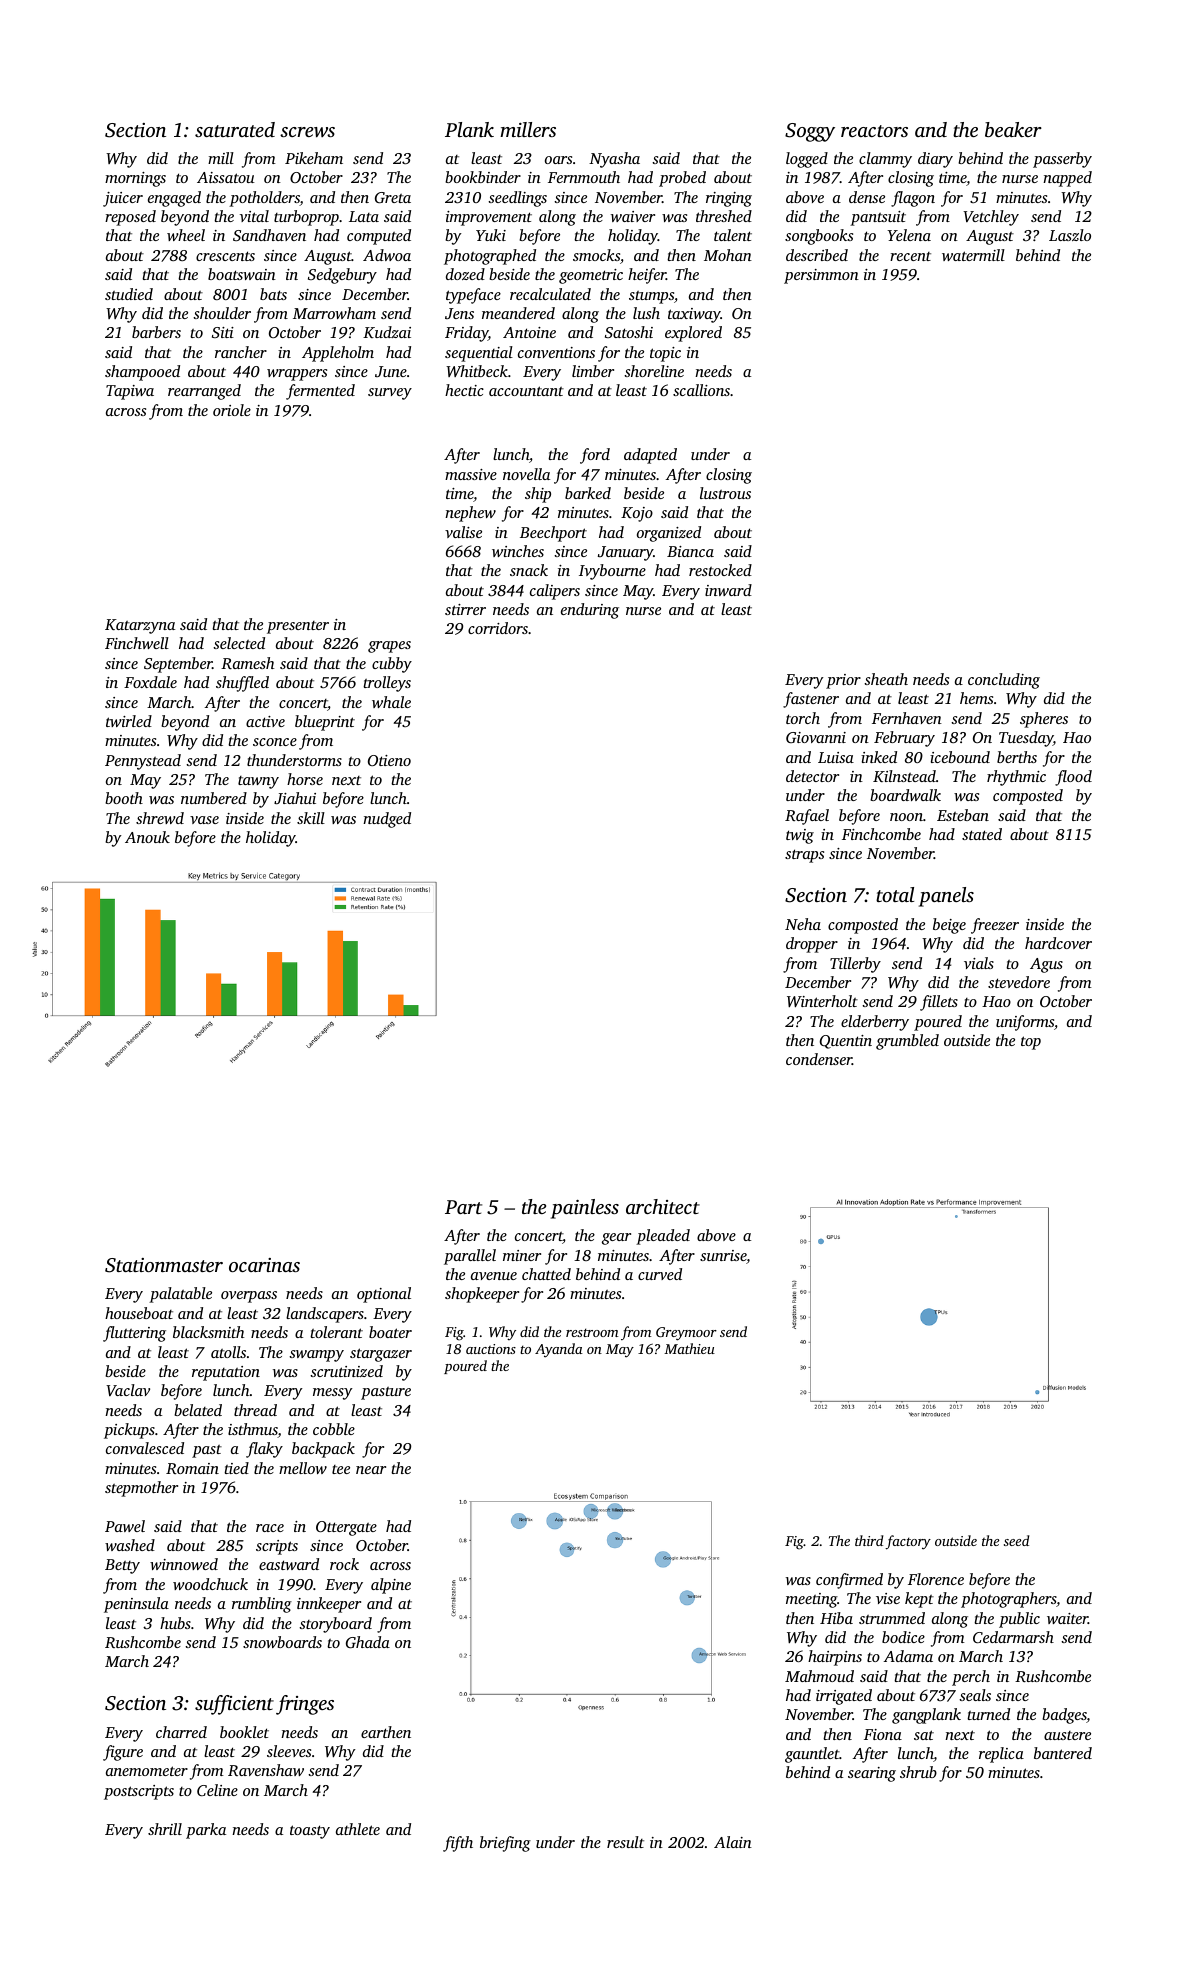 The width and height of the image is (1197, 1971). What do you see at coordinates (733, 1842) in the image?
I see `Alain` at bounding box center [733, 1842].
